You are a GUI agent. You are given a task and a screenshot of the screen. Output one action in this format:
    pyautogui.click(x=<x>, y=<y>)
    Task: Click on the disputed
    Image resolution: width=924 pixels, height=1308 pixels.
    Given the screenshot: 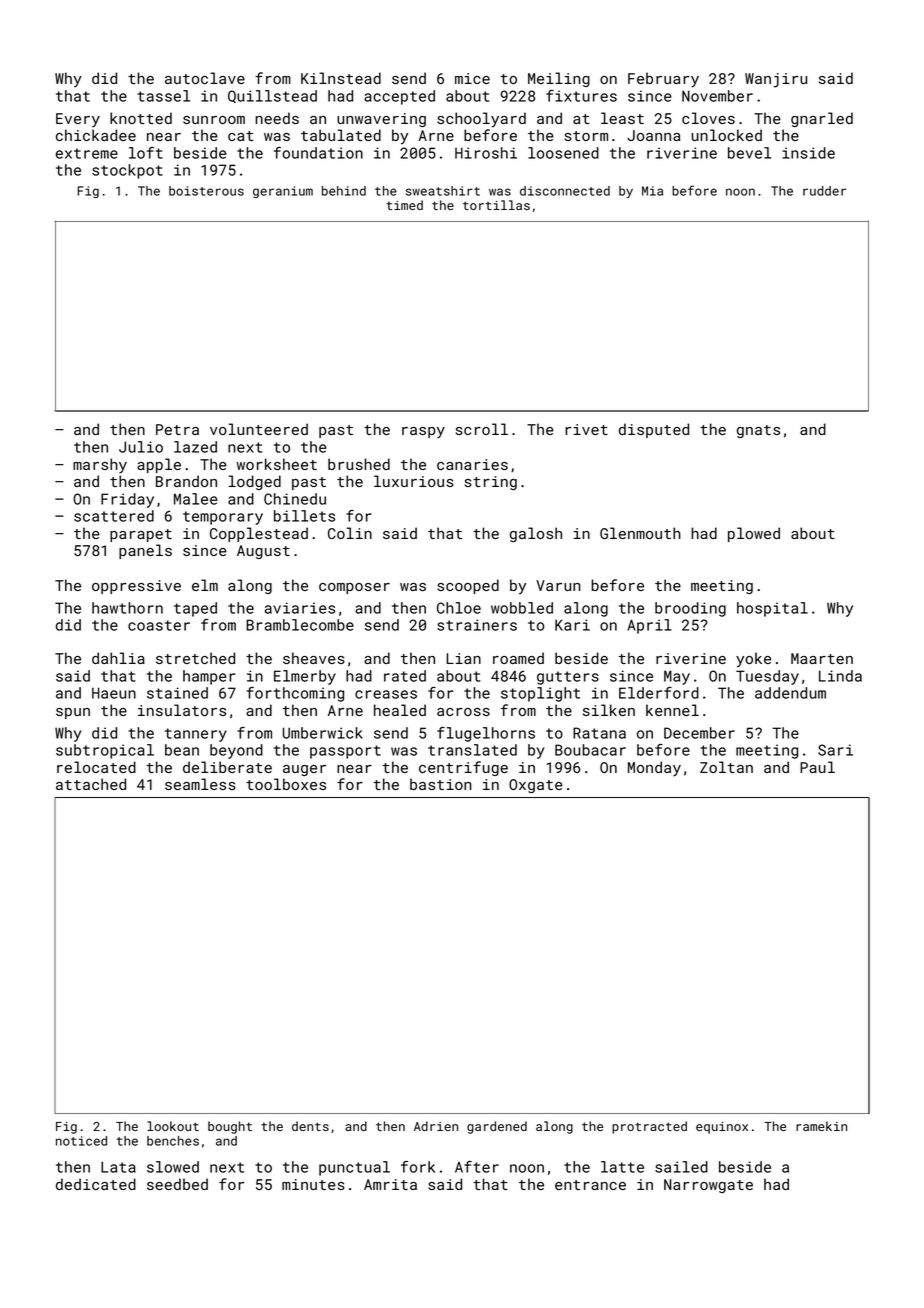 What is the action you would take?
    pyautogui.click(x=654, y=430)
